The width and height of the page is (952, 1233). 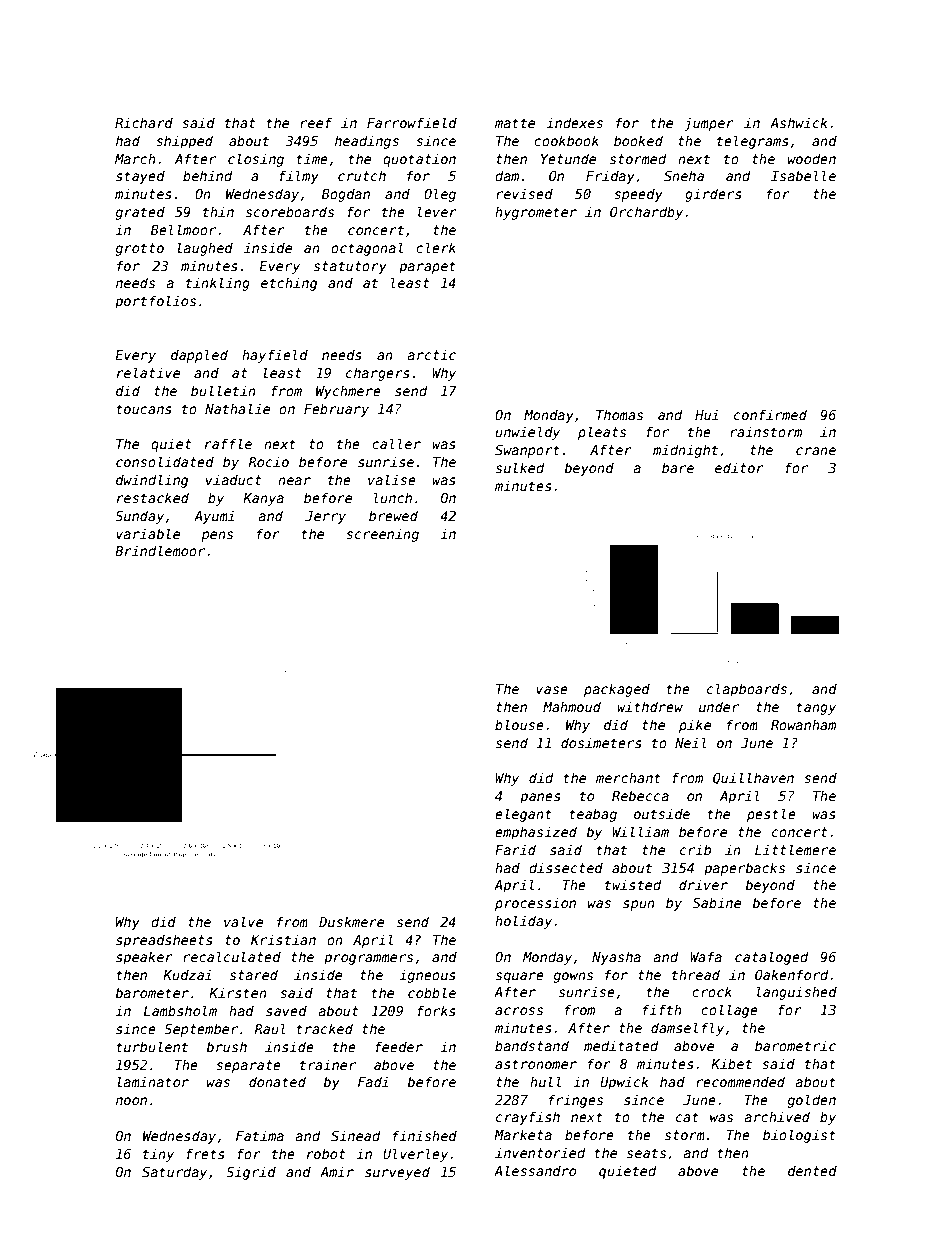 I want to click on stayed, so click(x=140, y=177).
